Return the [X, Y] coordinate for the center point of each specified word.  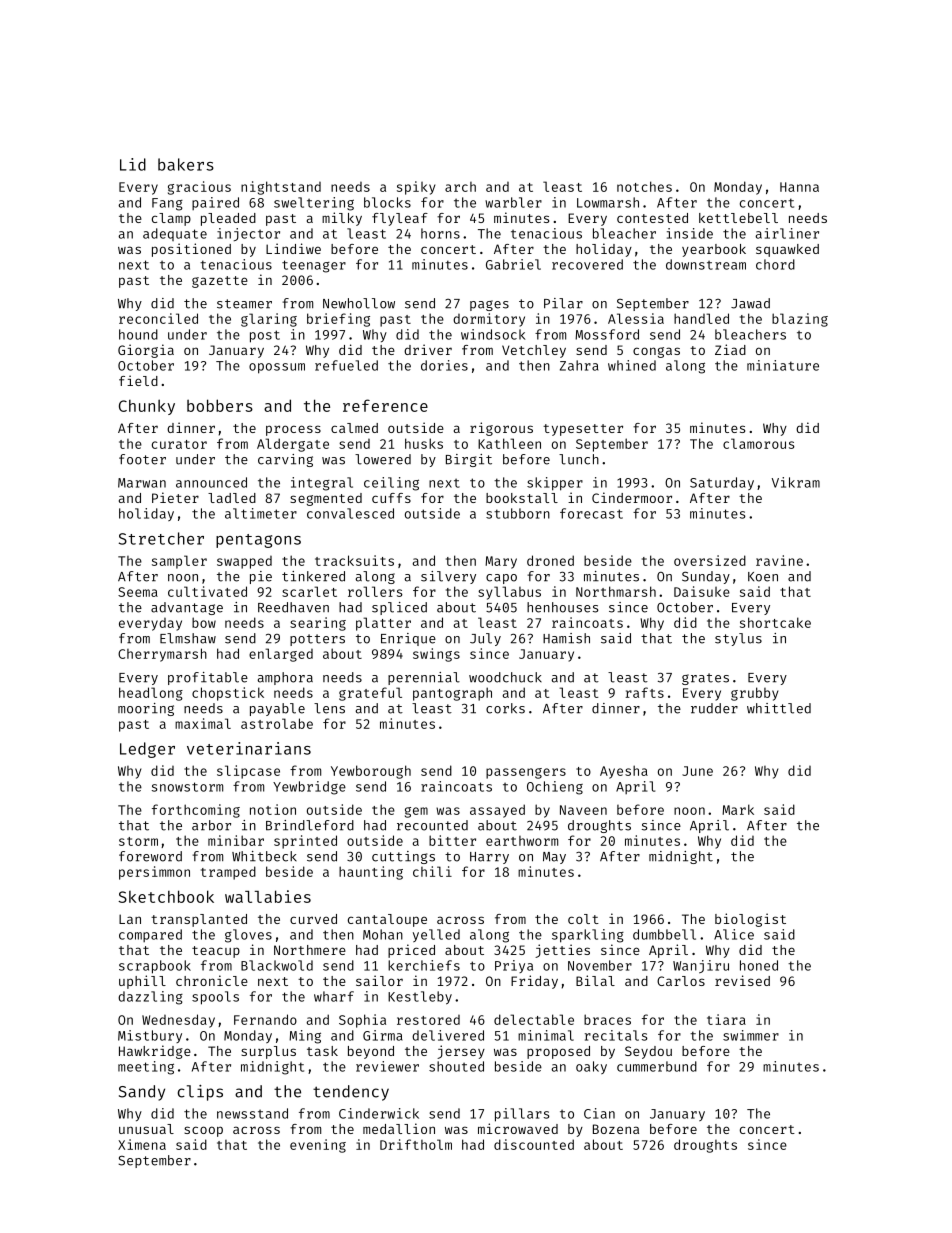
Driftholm [416, 1144]
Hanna [799, 187]
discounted [534, 1144]
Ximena [142, 1144]
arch [460, 187]
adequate [175, 234]
